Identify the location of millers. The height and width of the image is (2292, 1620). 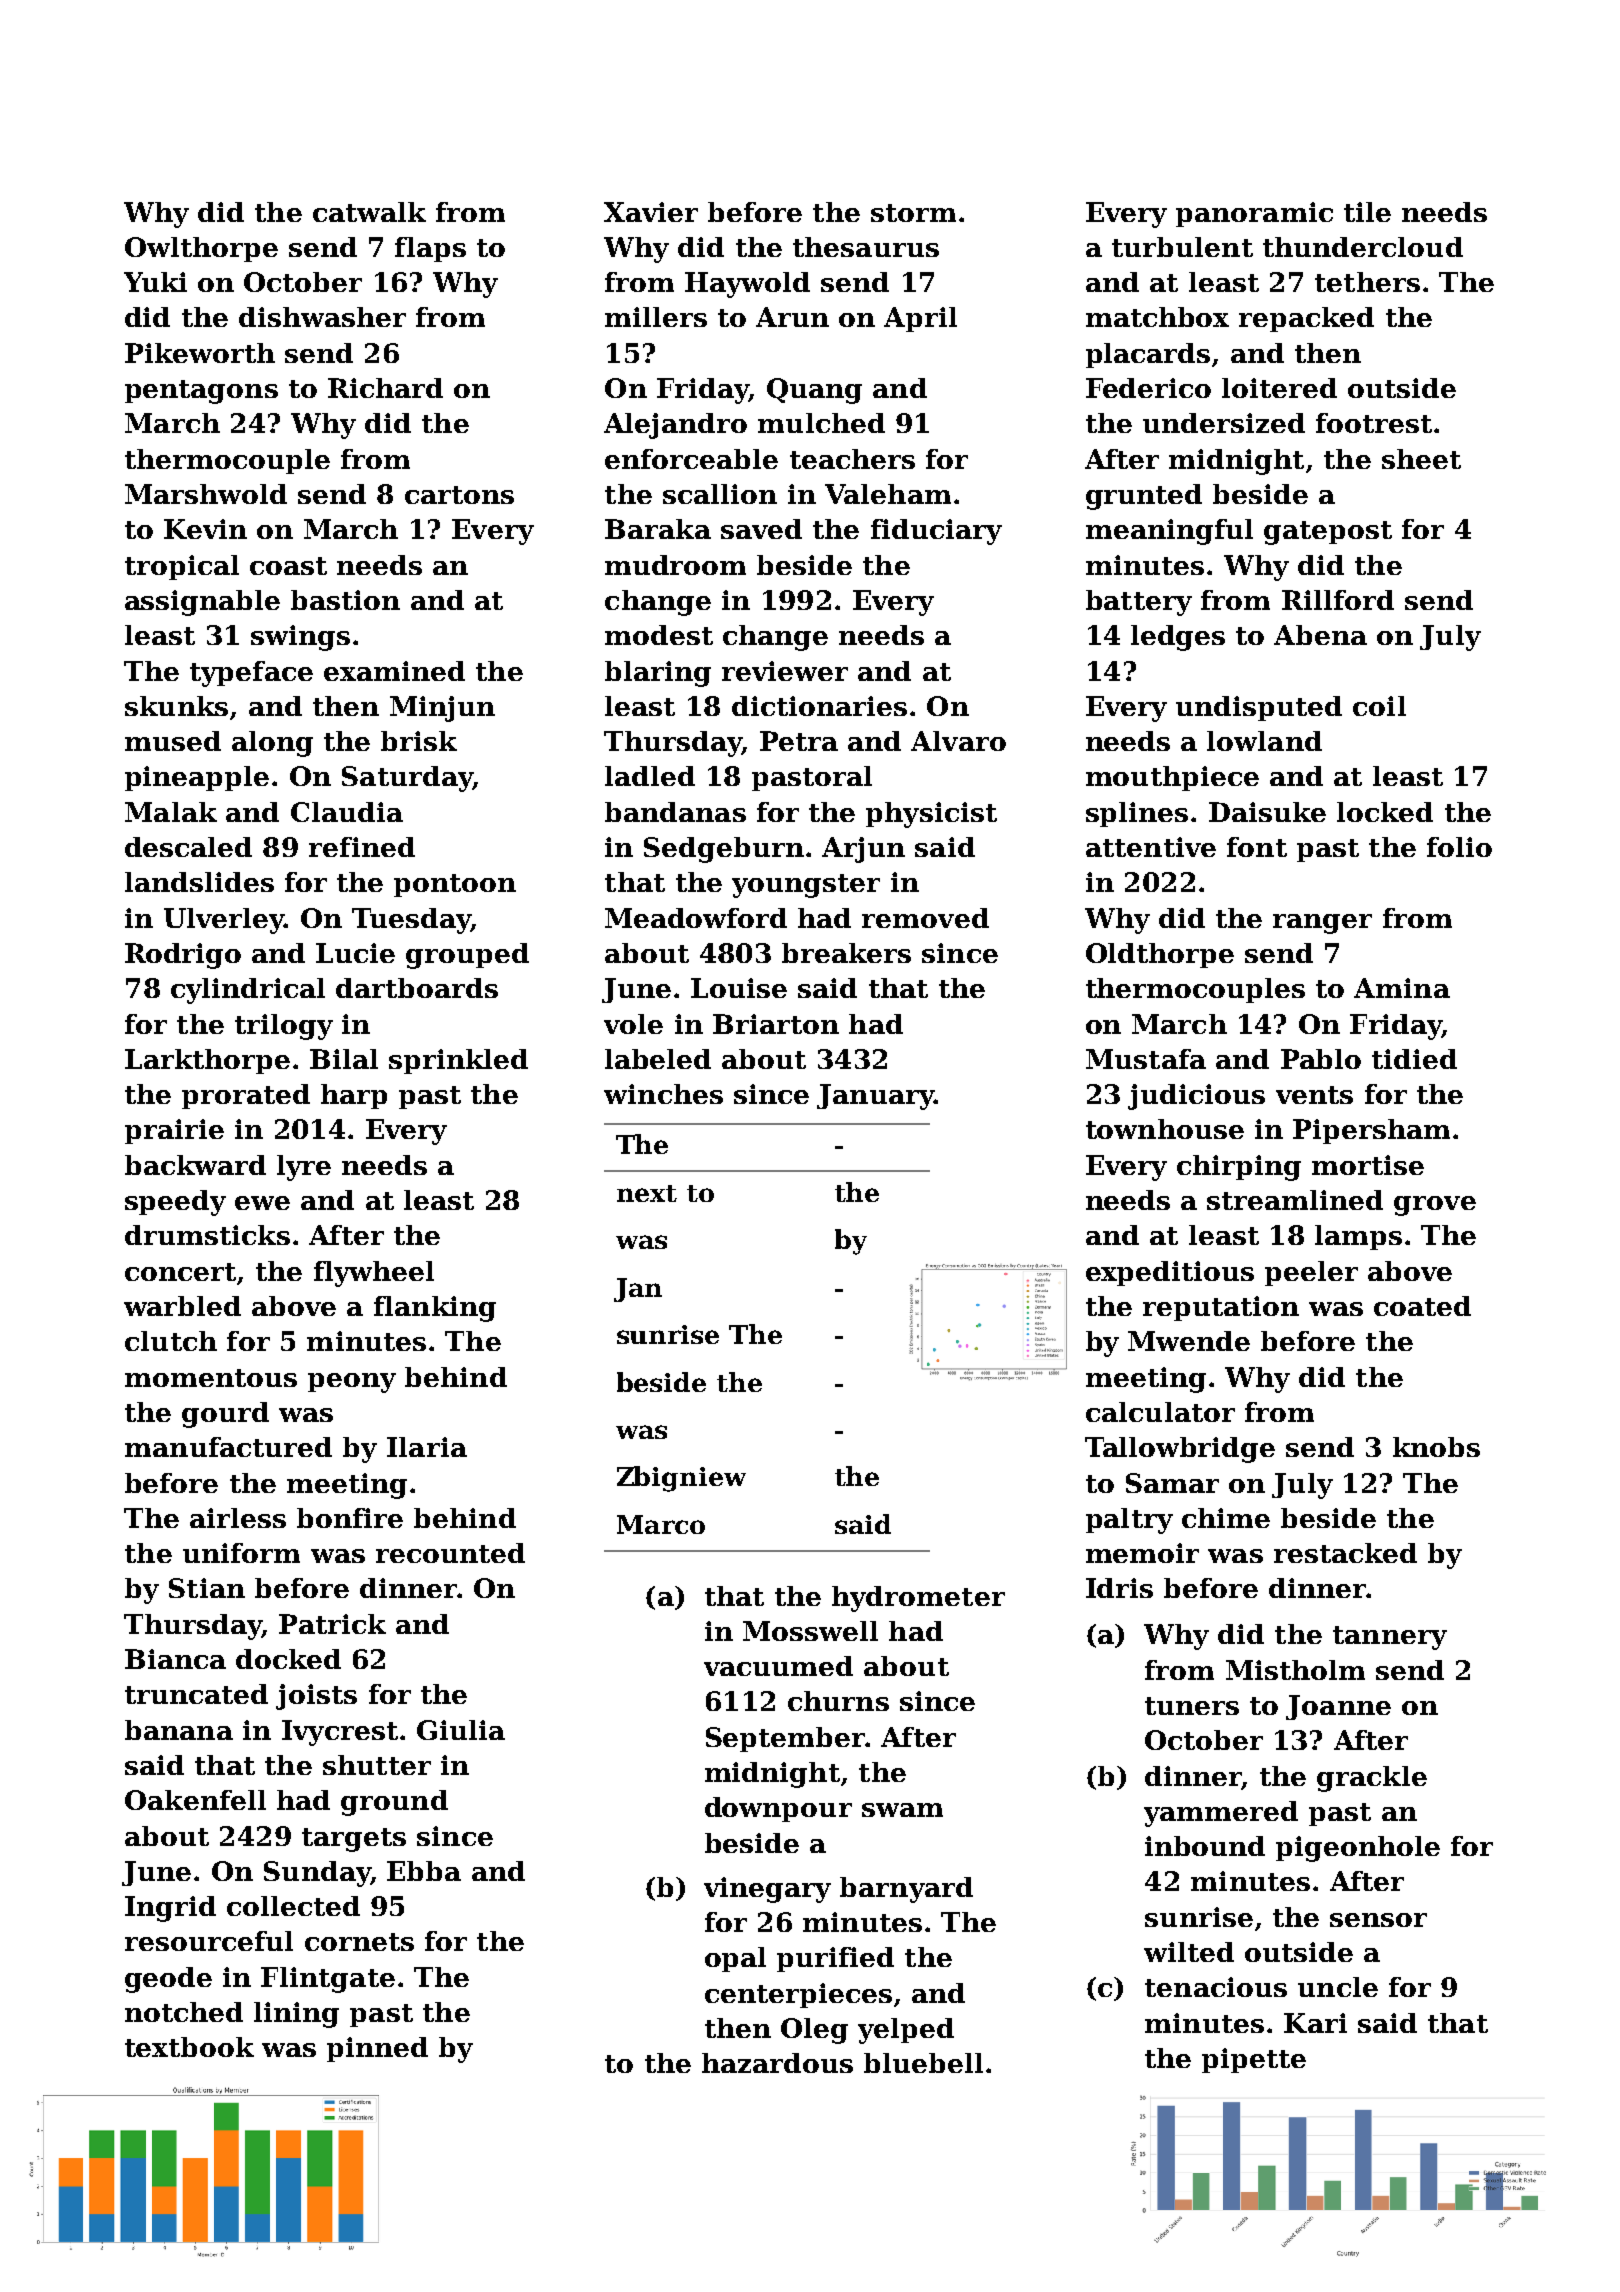
(656, 317).
